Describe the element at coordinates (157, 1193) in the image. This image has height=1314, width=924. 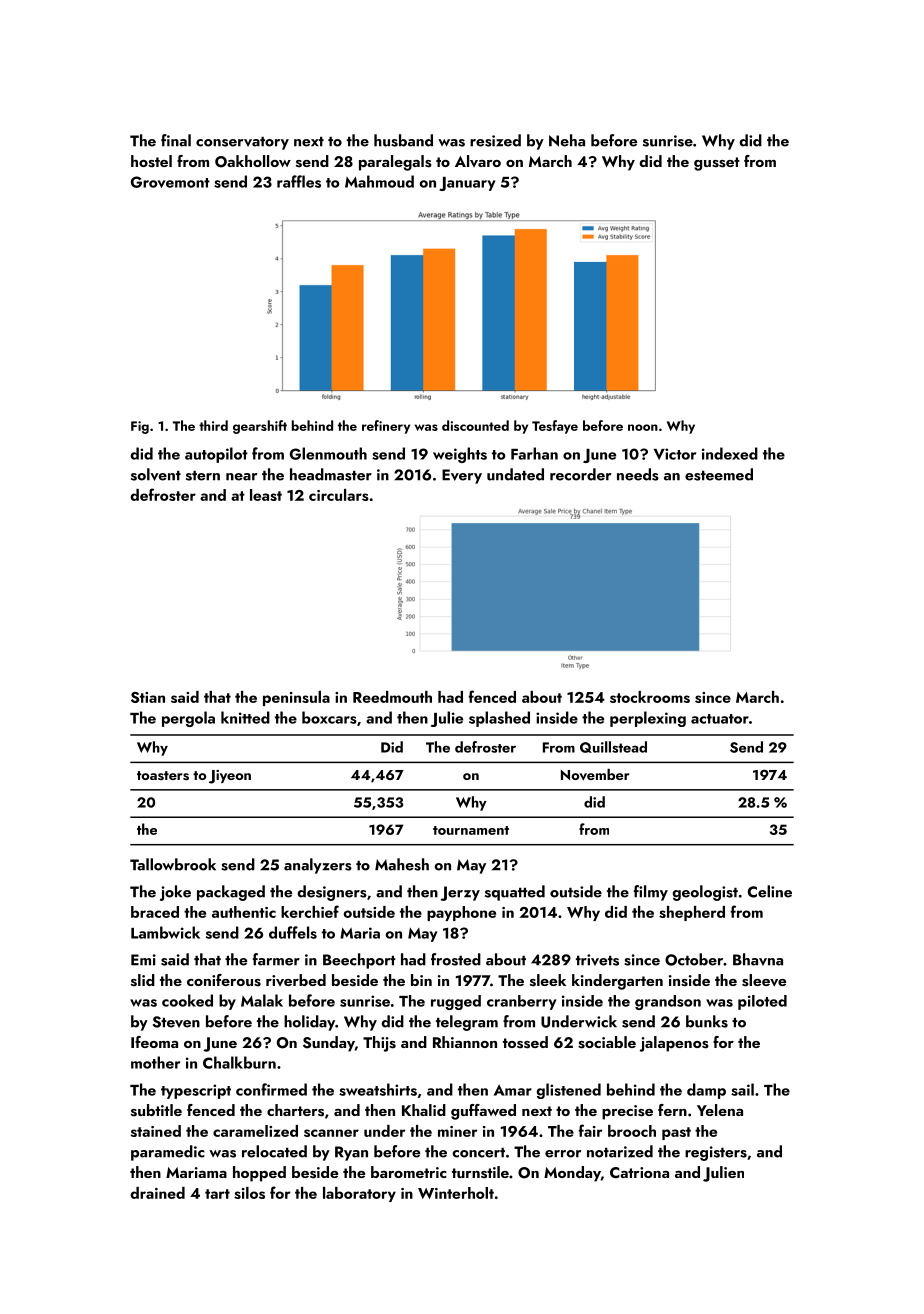
I see `drained` at that location.
